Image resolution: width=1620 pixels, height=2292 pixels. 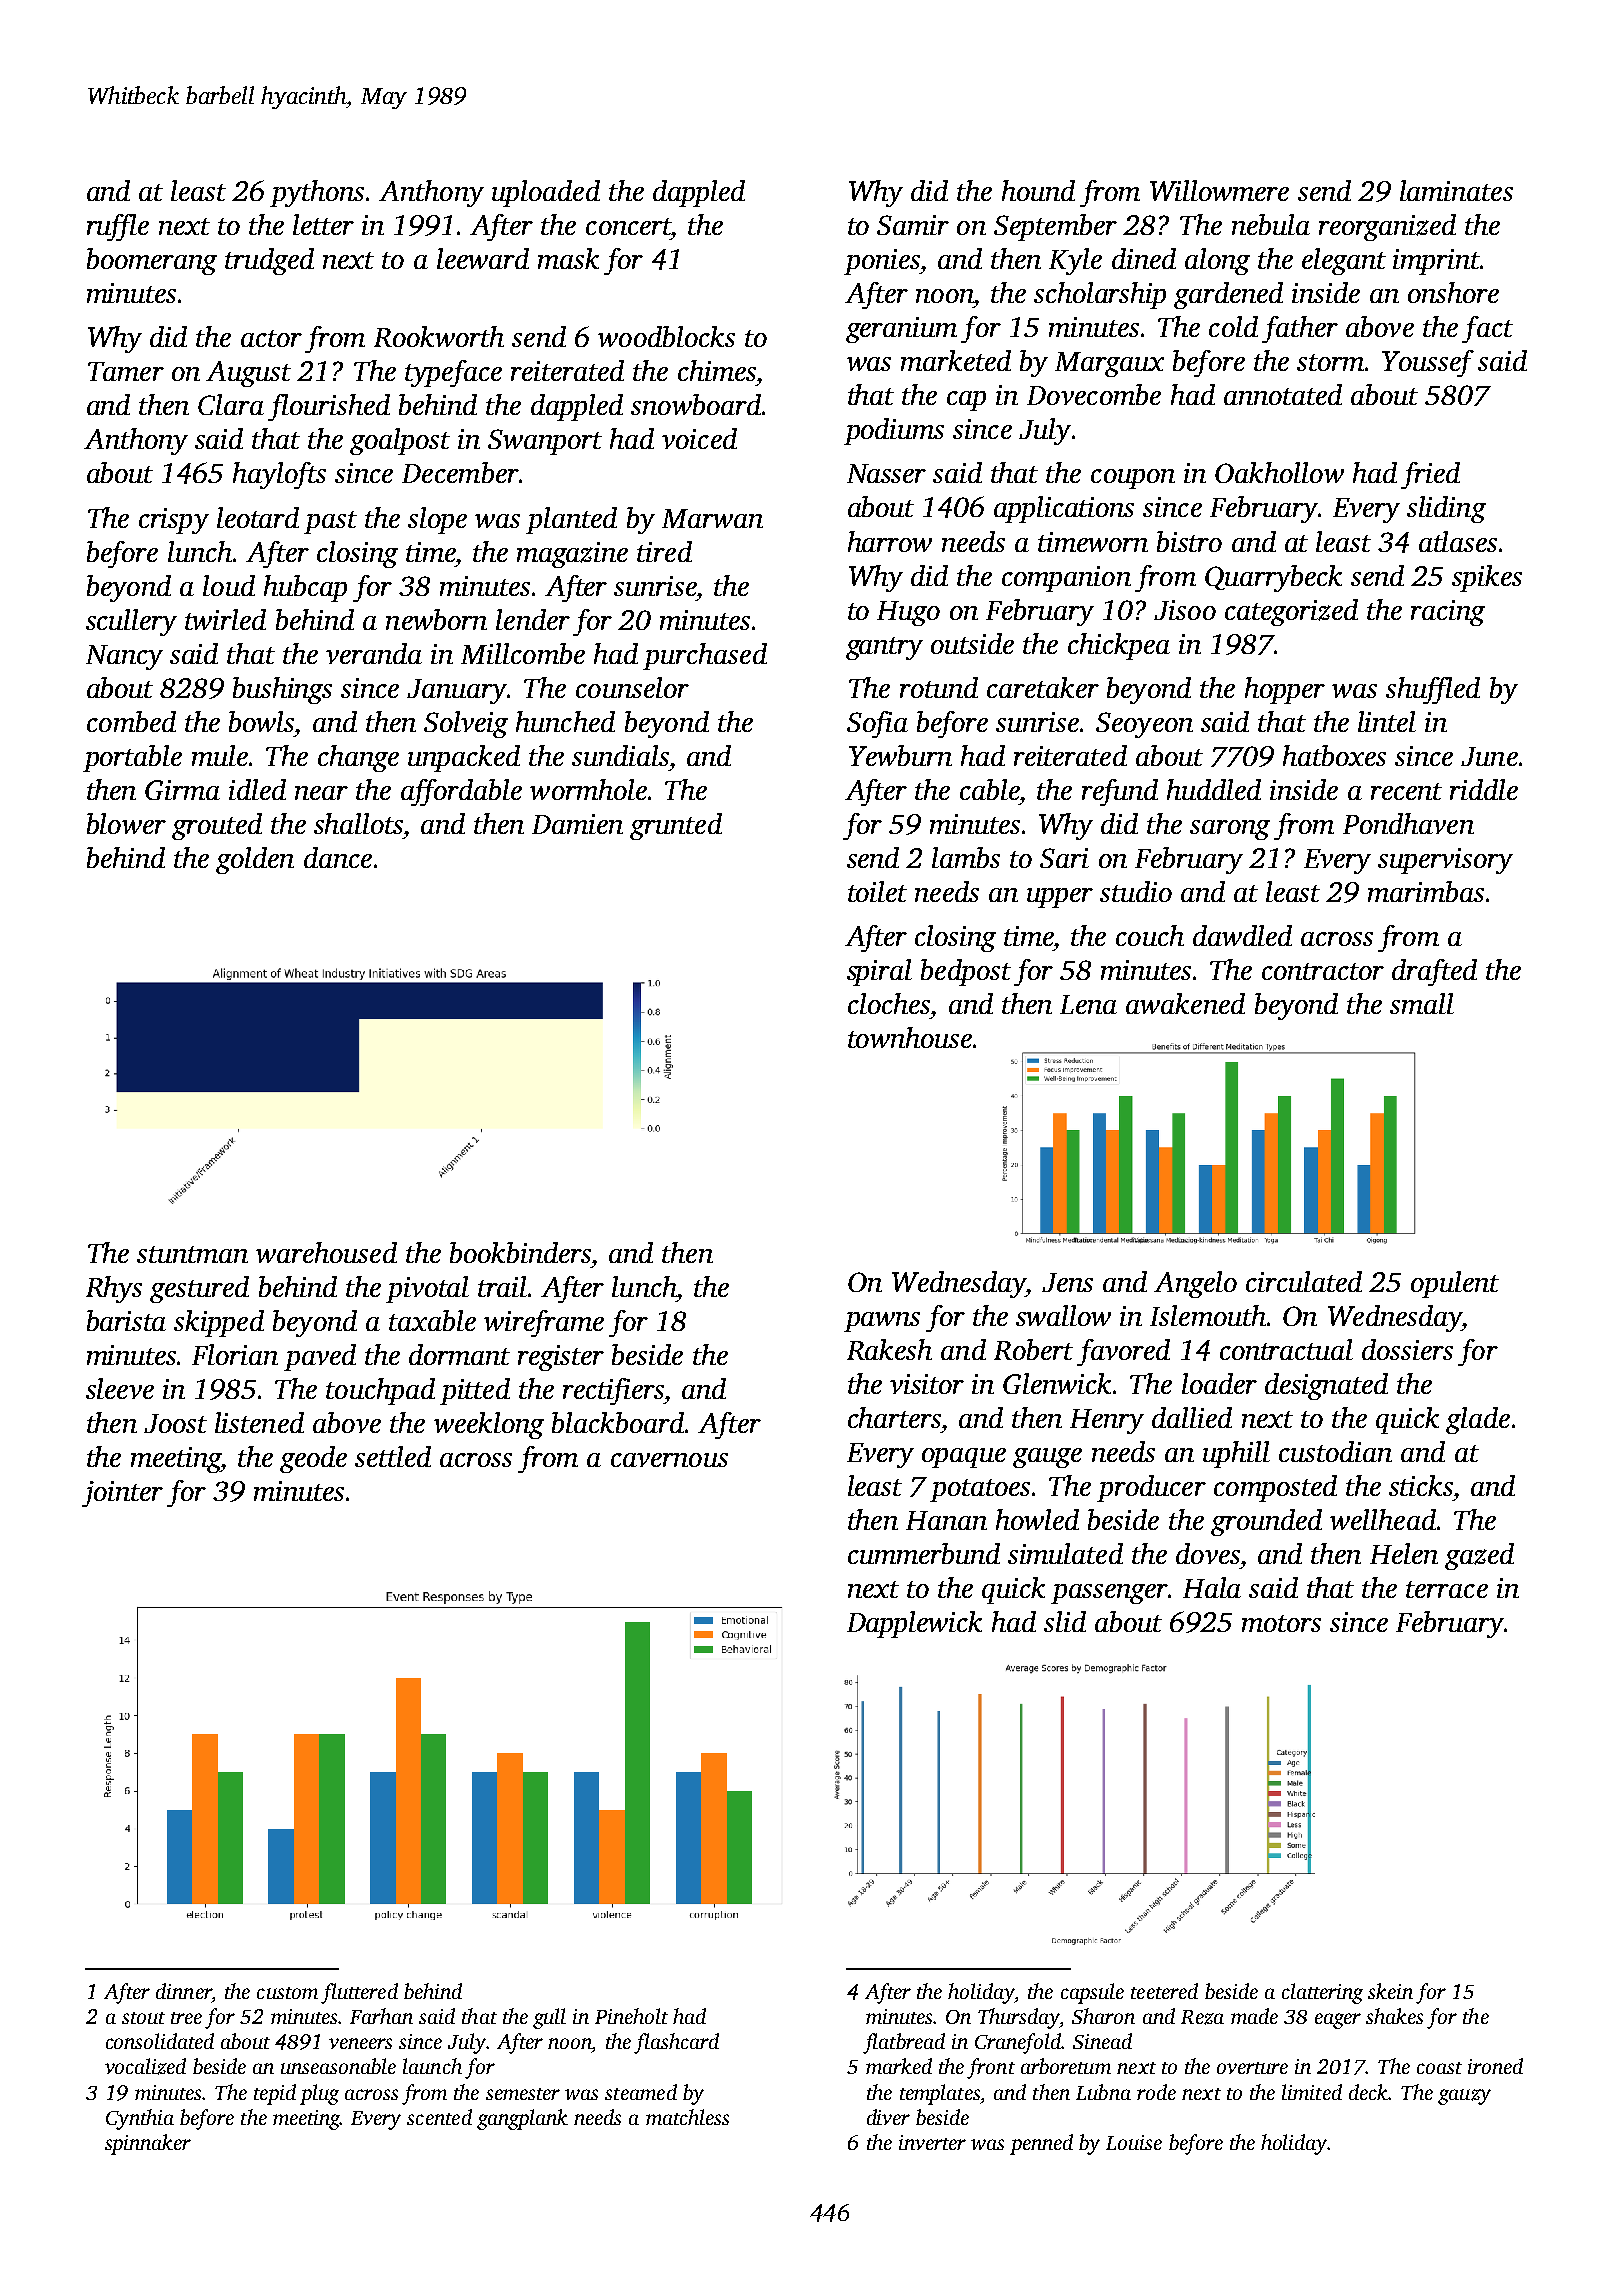 What do you see at coordinates (275, 2094) in the page?
I see `tepid` at bounding box center [275, 2094].
